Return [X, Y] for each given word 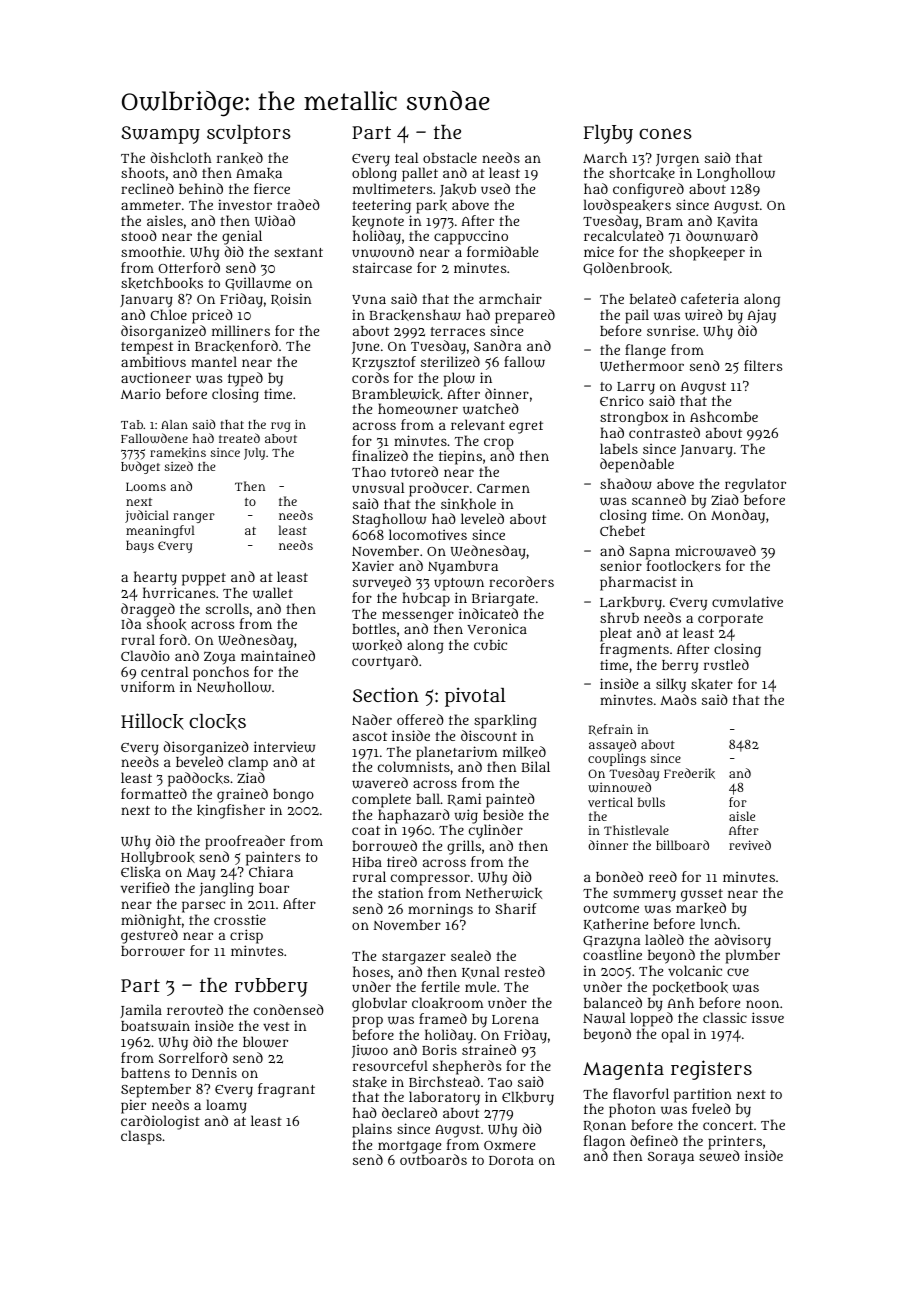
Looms [146, 486]
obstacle [450, 157]
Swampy [160, 135]
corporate [730, 620]
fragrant [286, 1090]
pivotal [475, 697]
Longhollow [736, 174]
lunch [718, 923]
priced [212, 316]
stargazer [414, 958]
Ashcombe [724, 416]
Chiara [271, 871]
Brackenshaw [415, 315]
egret [526, 427]
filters [763, 365]
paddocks [198, 779]
